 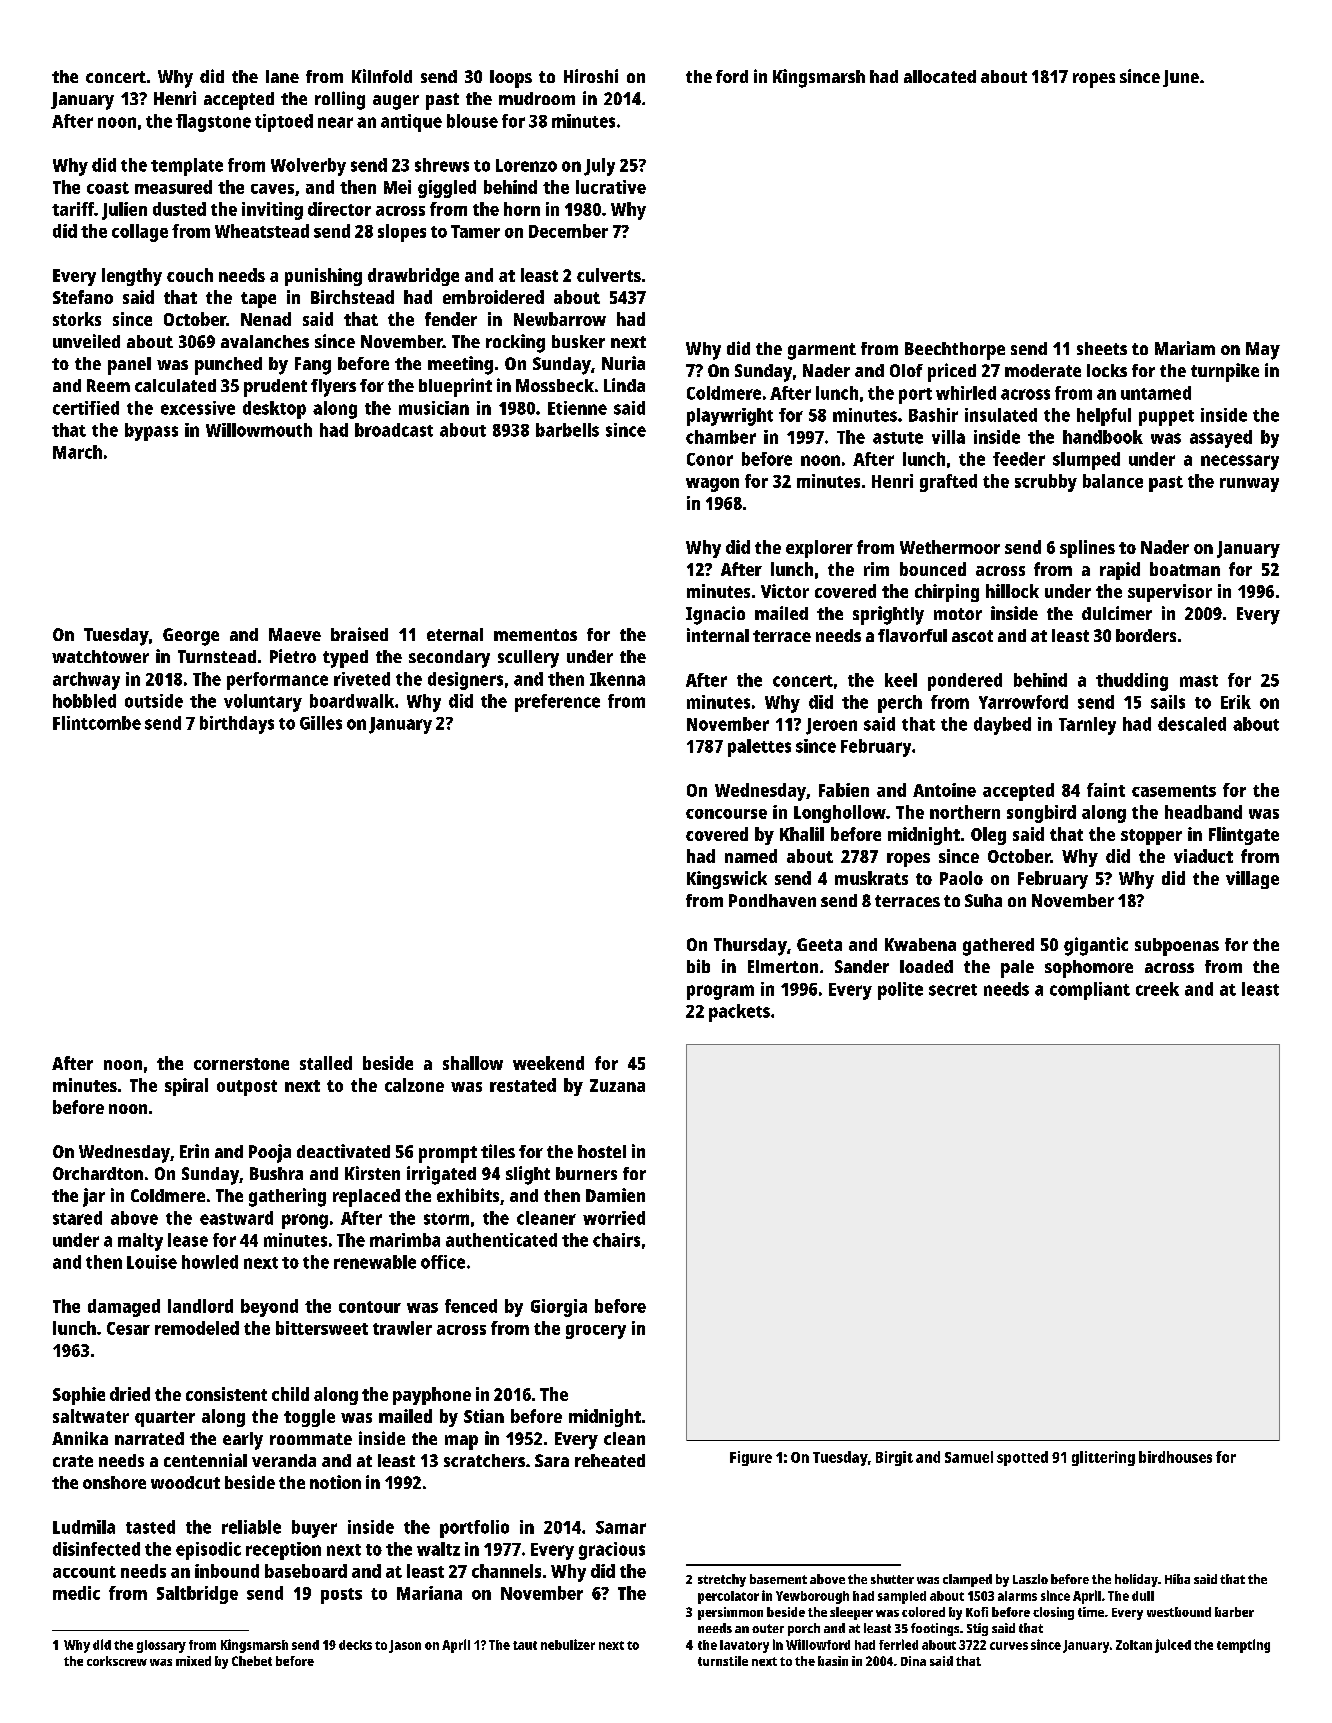 What do you see at coordinates (961, 878) in the document?
I see `Paolo` at bounding box center [961, 878].
